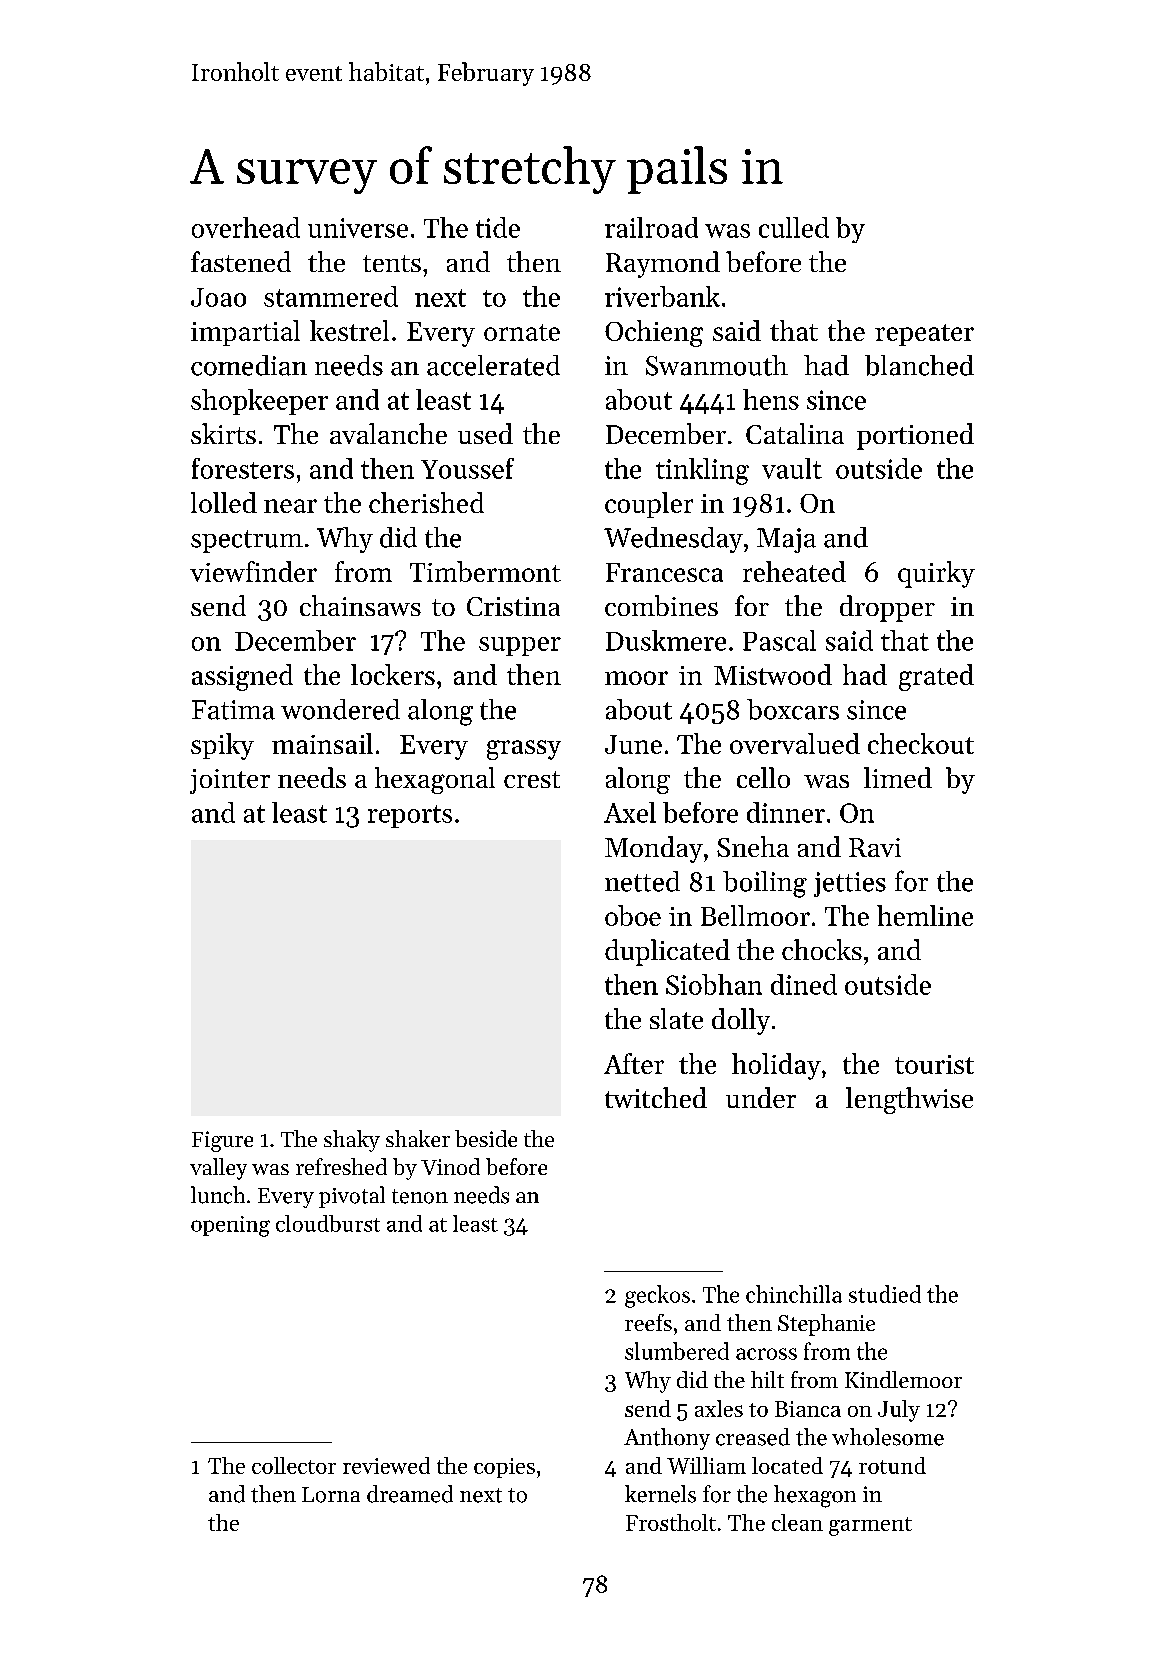 This screenshot has height=1654, width=1165. What do you see at coordinates (875, 847) in the screenshot?
I see `Ravi` at bounding box center [875, 847].
